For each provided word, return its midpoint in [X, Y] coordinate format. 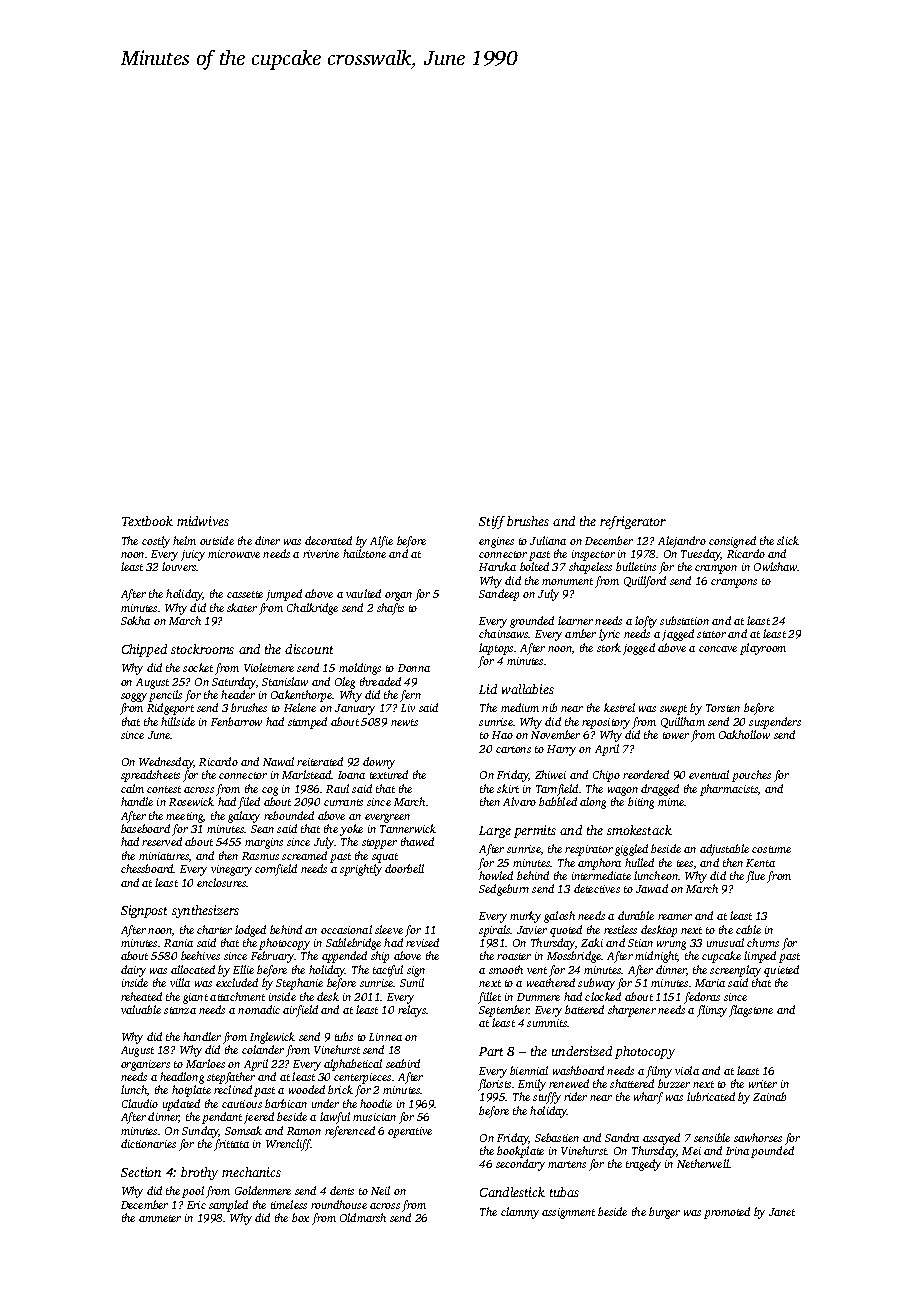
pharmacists [729, 790]
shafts [390, 609]
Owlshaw [776, 566]
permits [535, 831]
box [300, 1217]
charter [214, 929]
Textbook [147, 521]
